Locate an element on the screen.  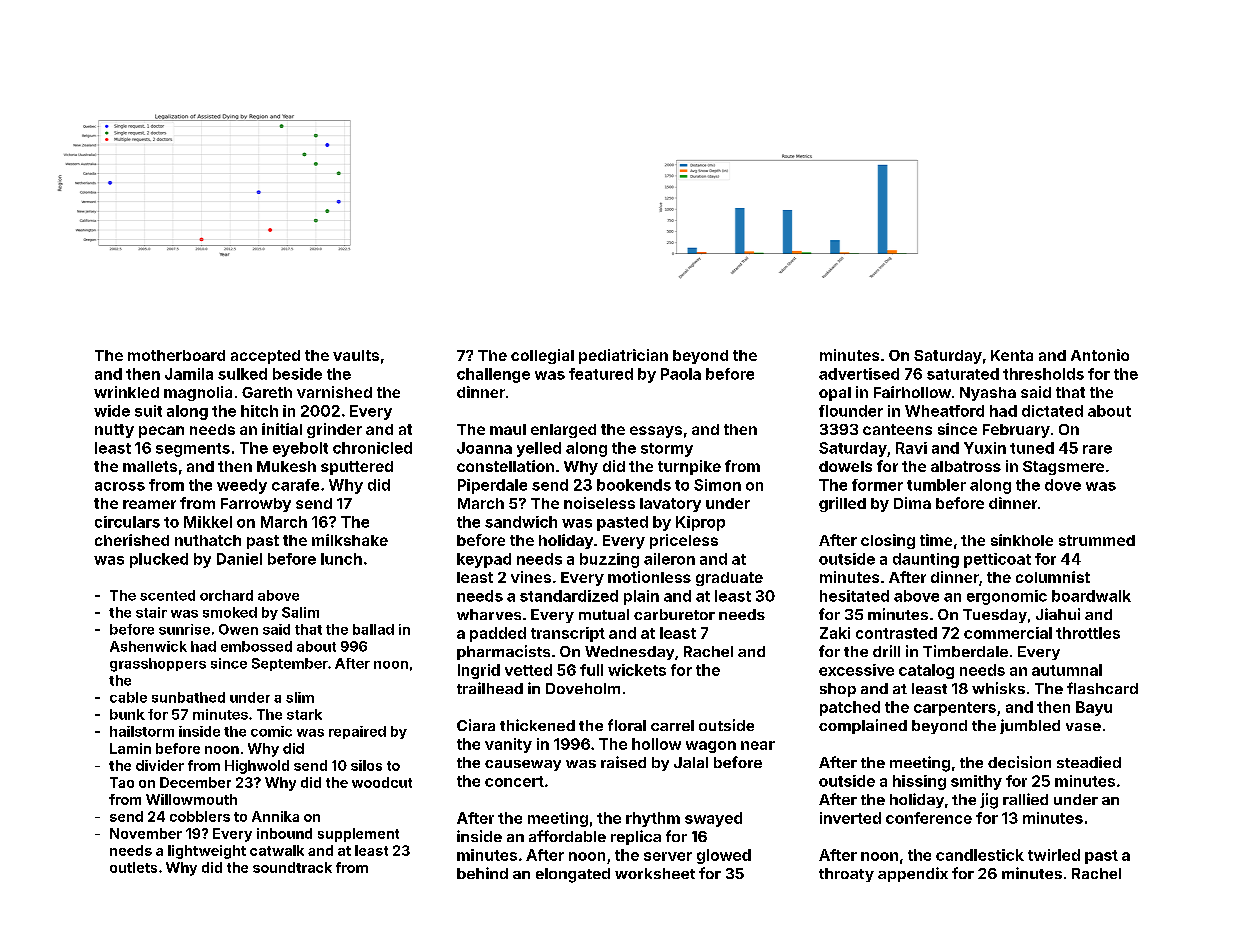
Zaki is located at coordinates (835, 633).
